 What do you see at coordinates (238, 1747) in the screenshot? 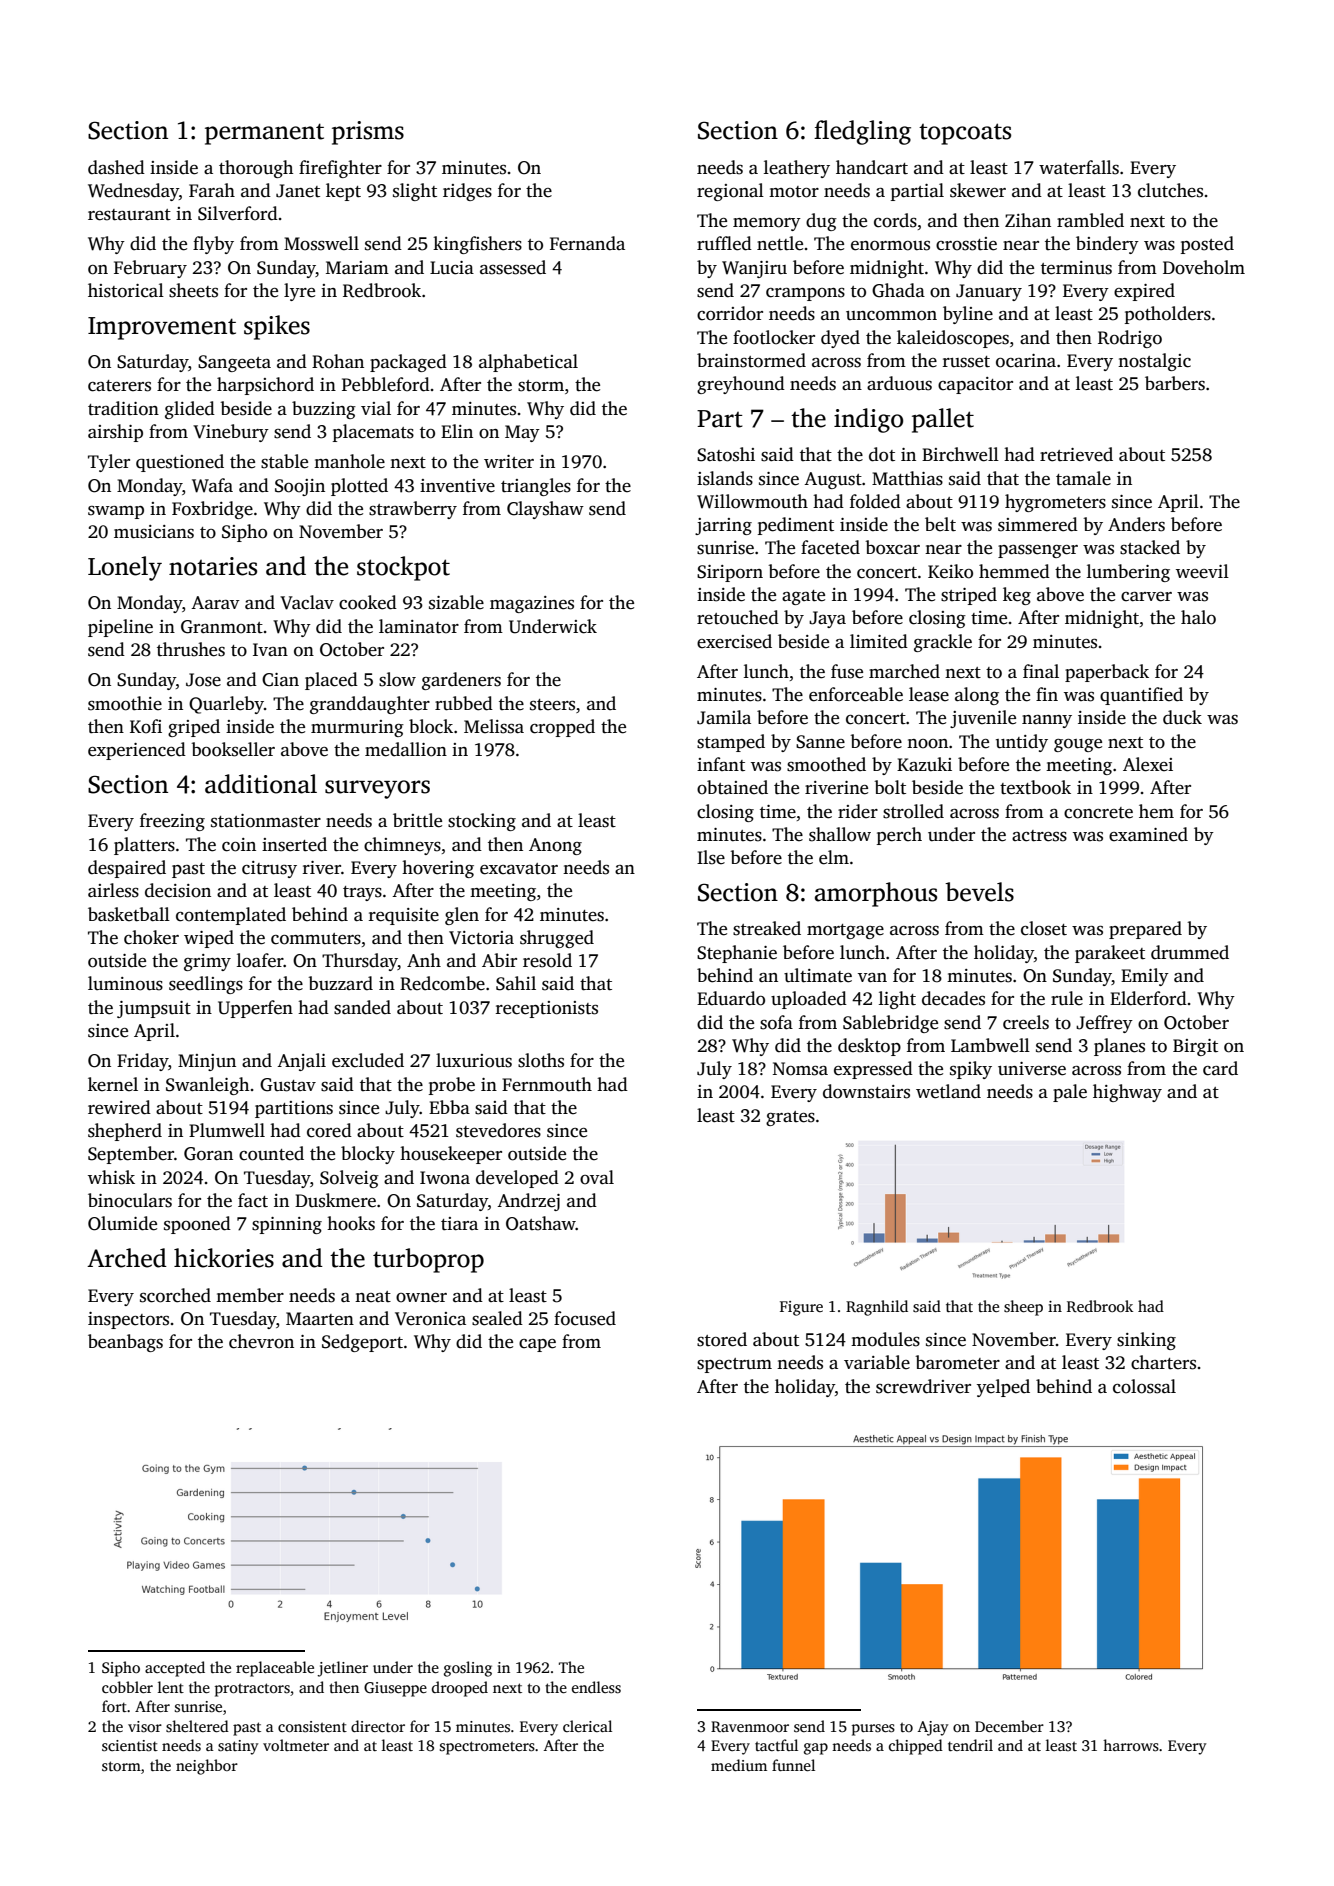
I see `satiny` at bounding box center [238, 1747].
